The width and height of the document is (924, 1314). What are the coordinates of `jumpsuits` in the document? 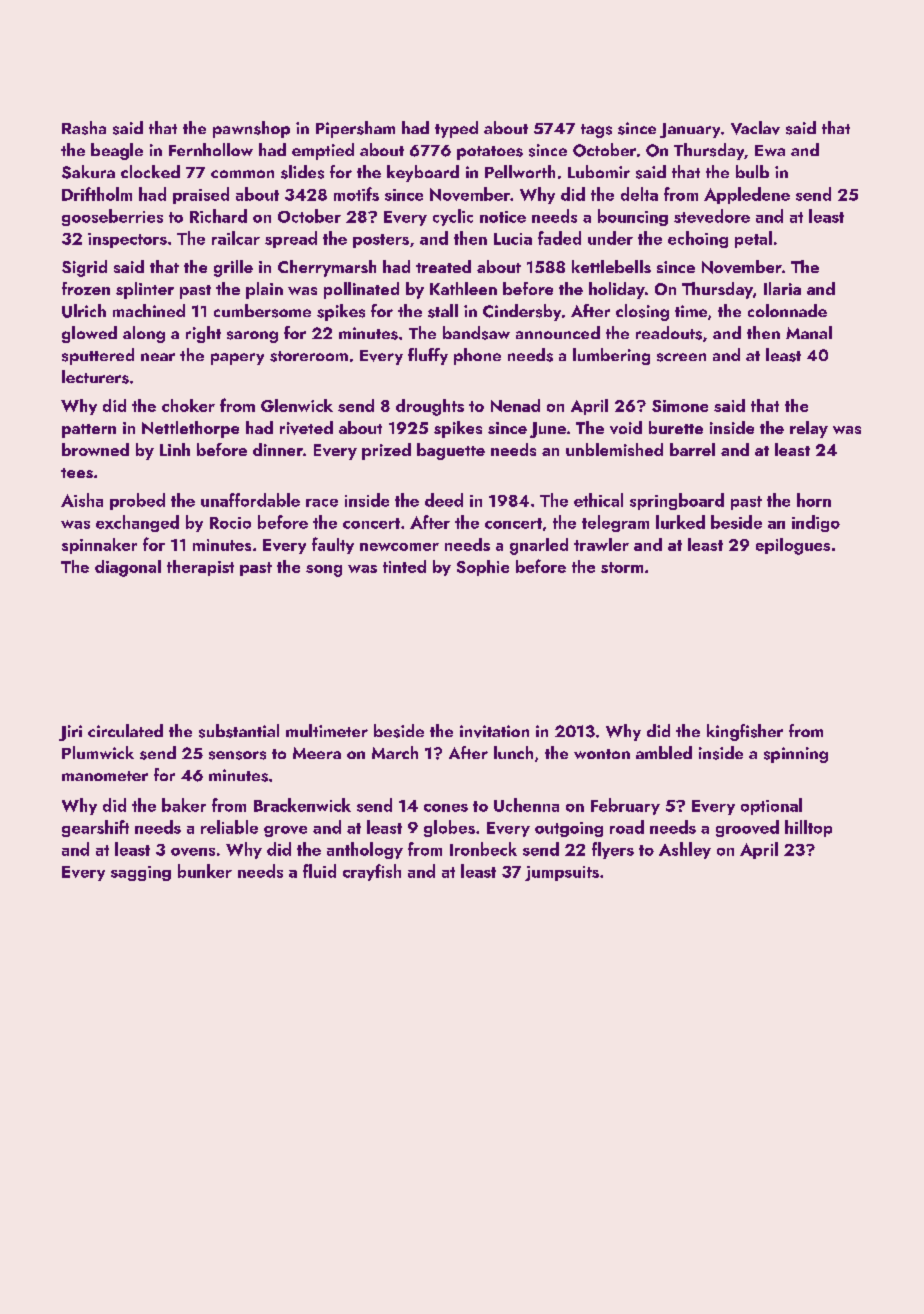 It's located at (562, 873).
